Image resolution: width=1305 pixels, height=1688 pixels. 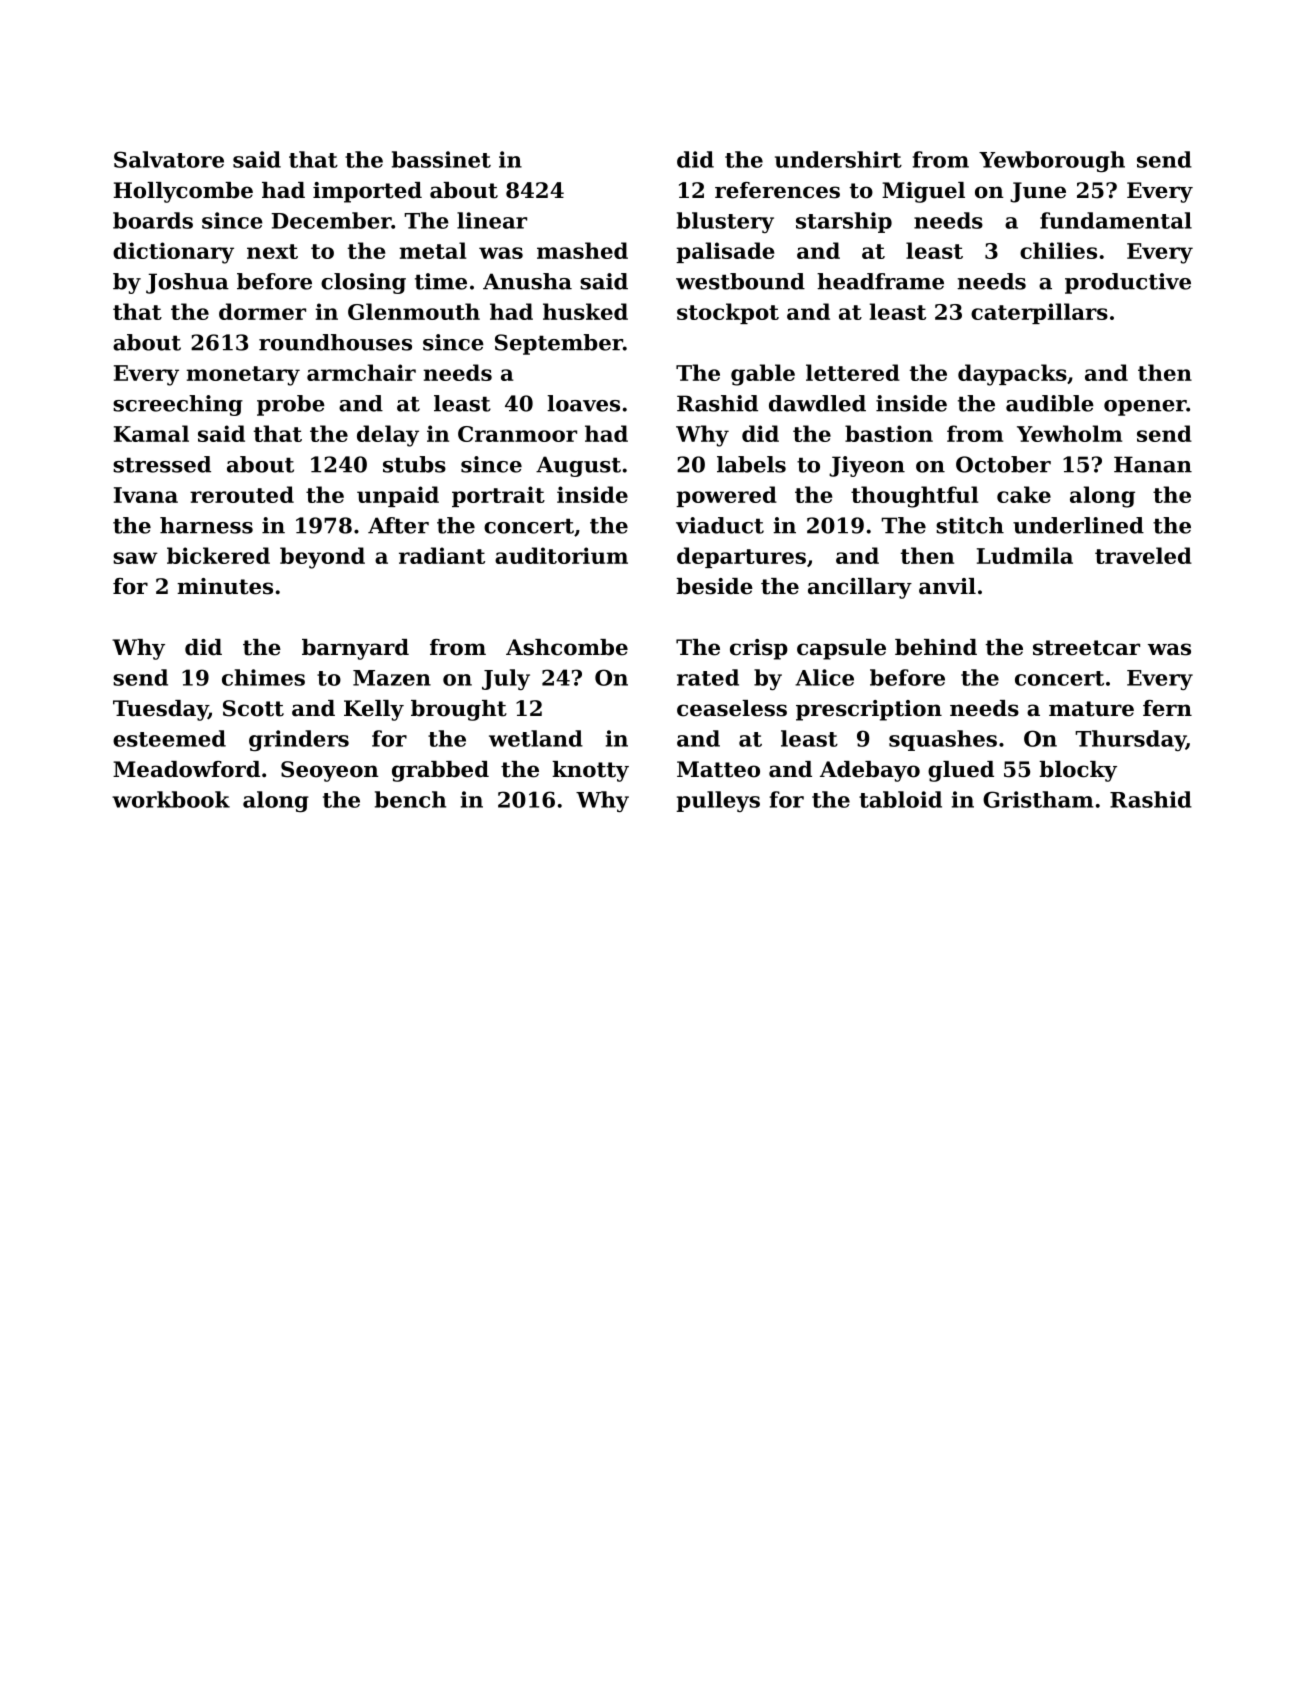 What do you see at coordinates (1145, 408) in the screenshot?
I see `opener` at bounding box center [1145, 408].
